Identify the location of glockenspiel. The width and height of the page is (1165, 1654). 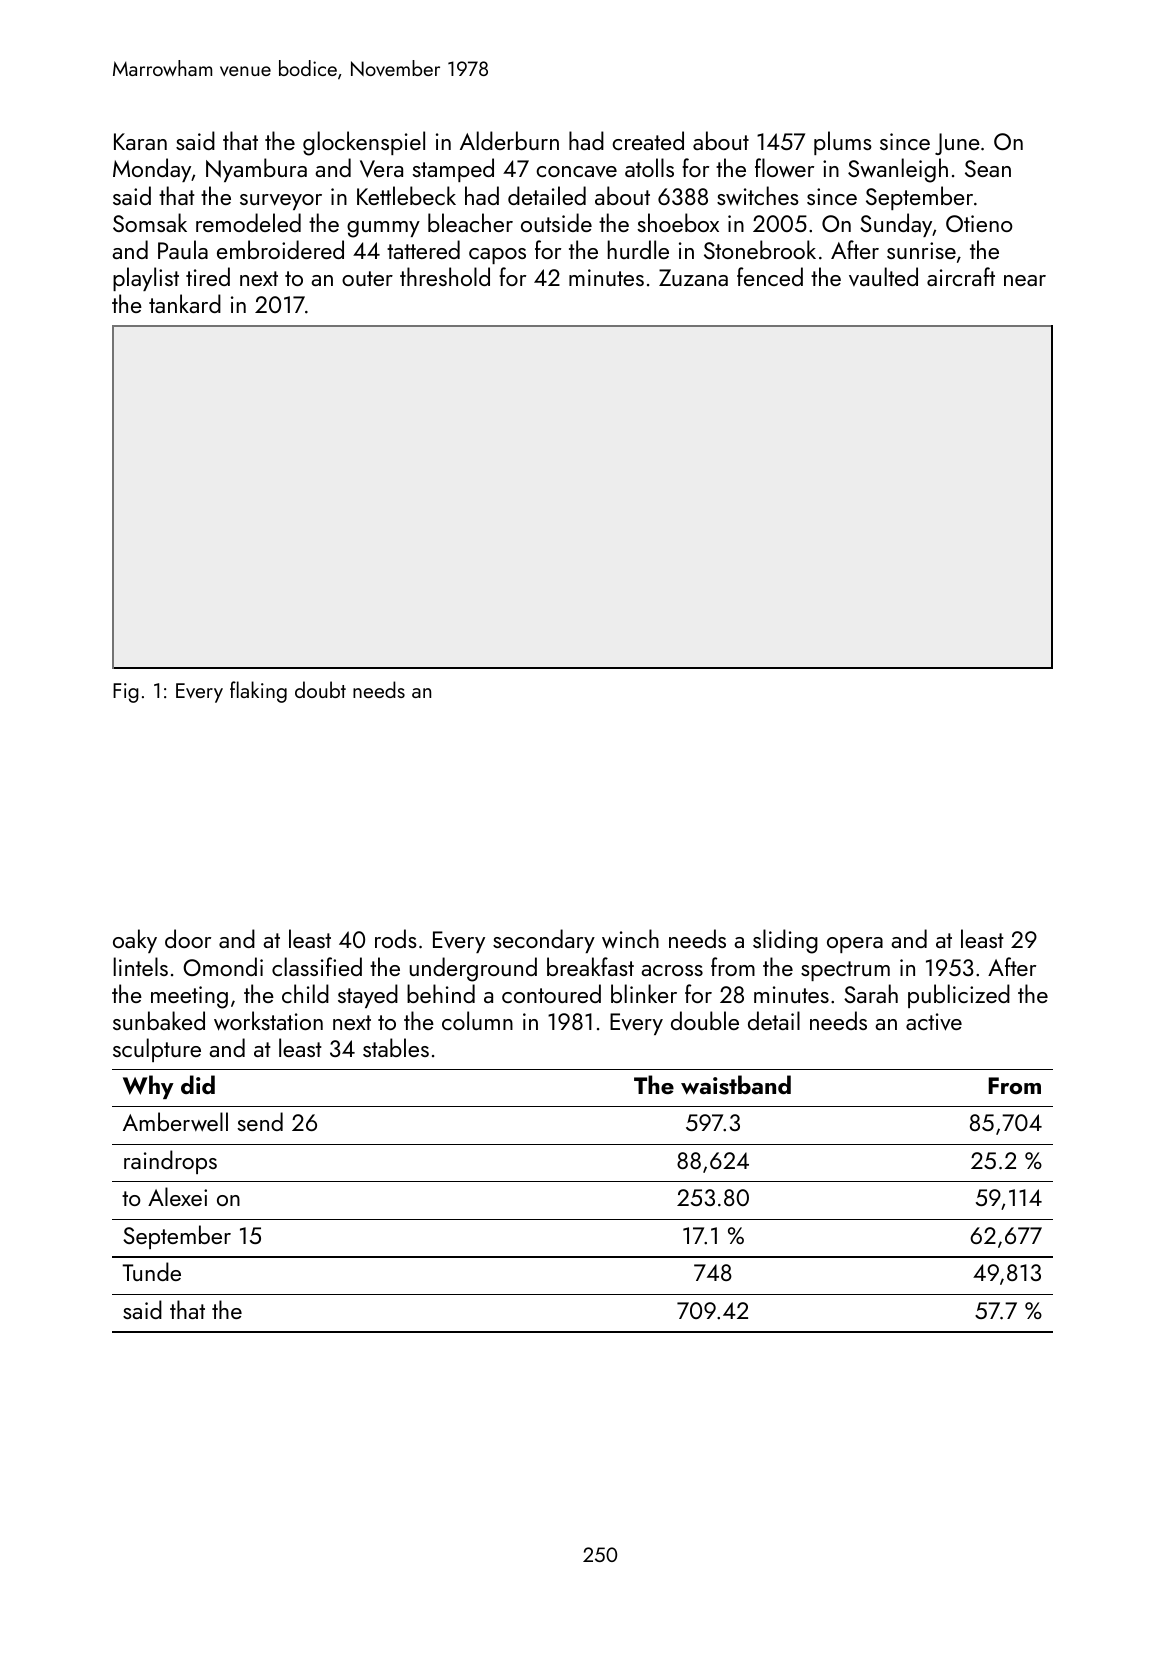
(364, 143).
